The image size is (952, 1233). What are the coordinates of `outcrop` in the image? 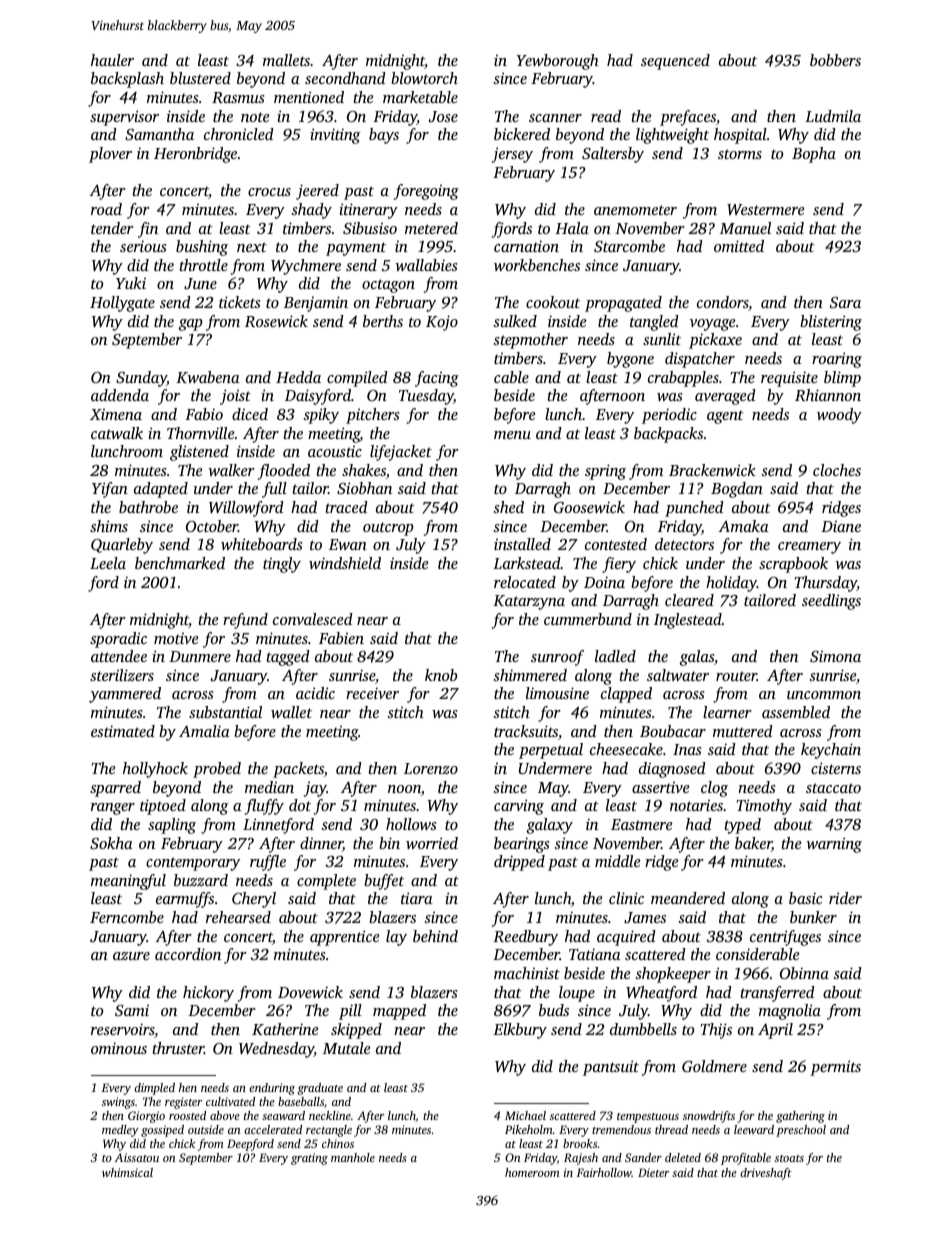 It's located at (388, 529).
